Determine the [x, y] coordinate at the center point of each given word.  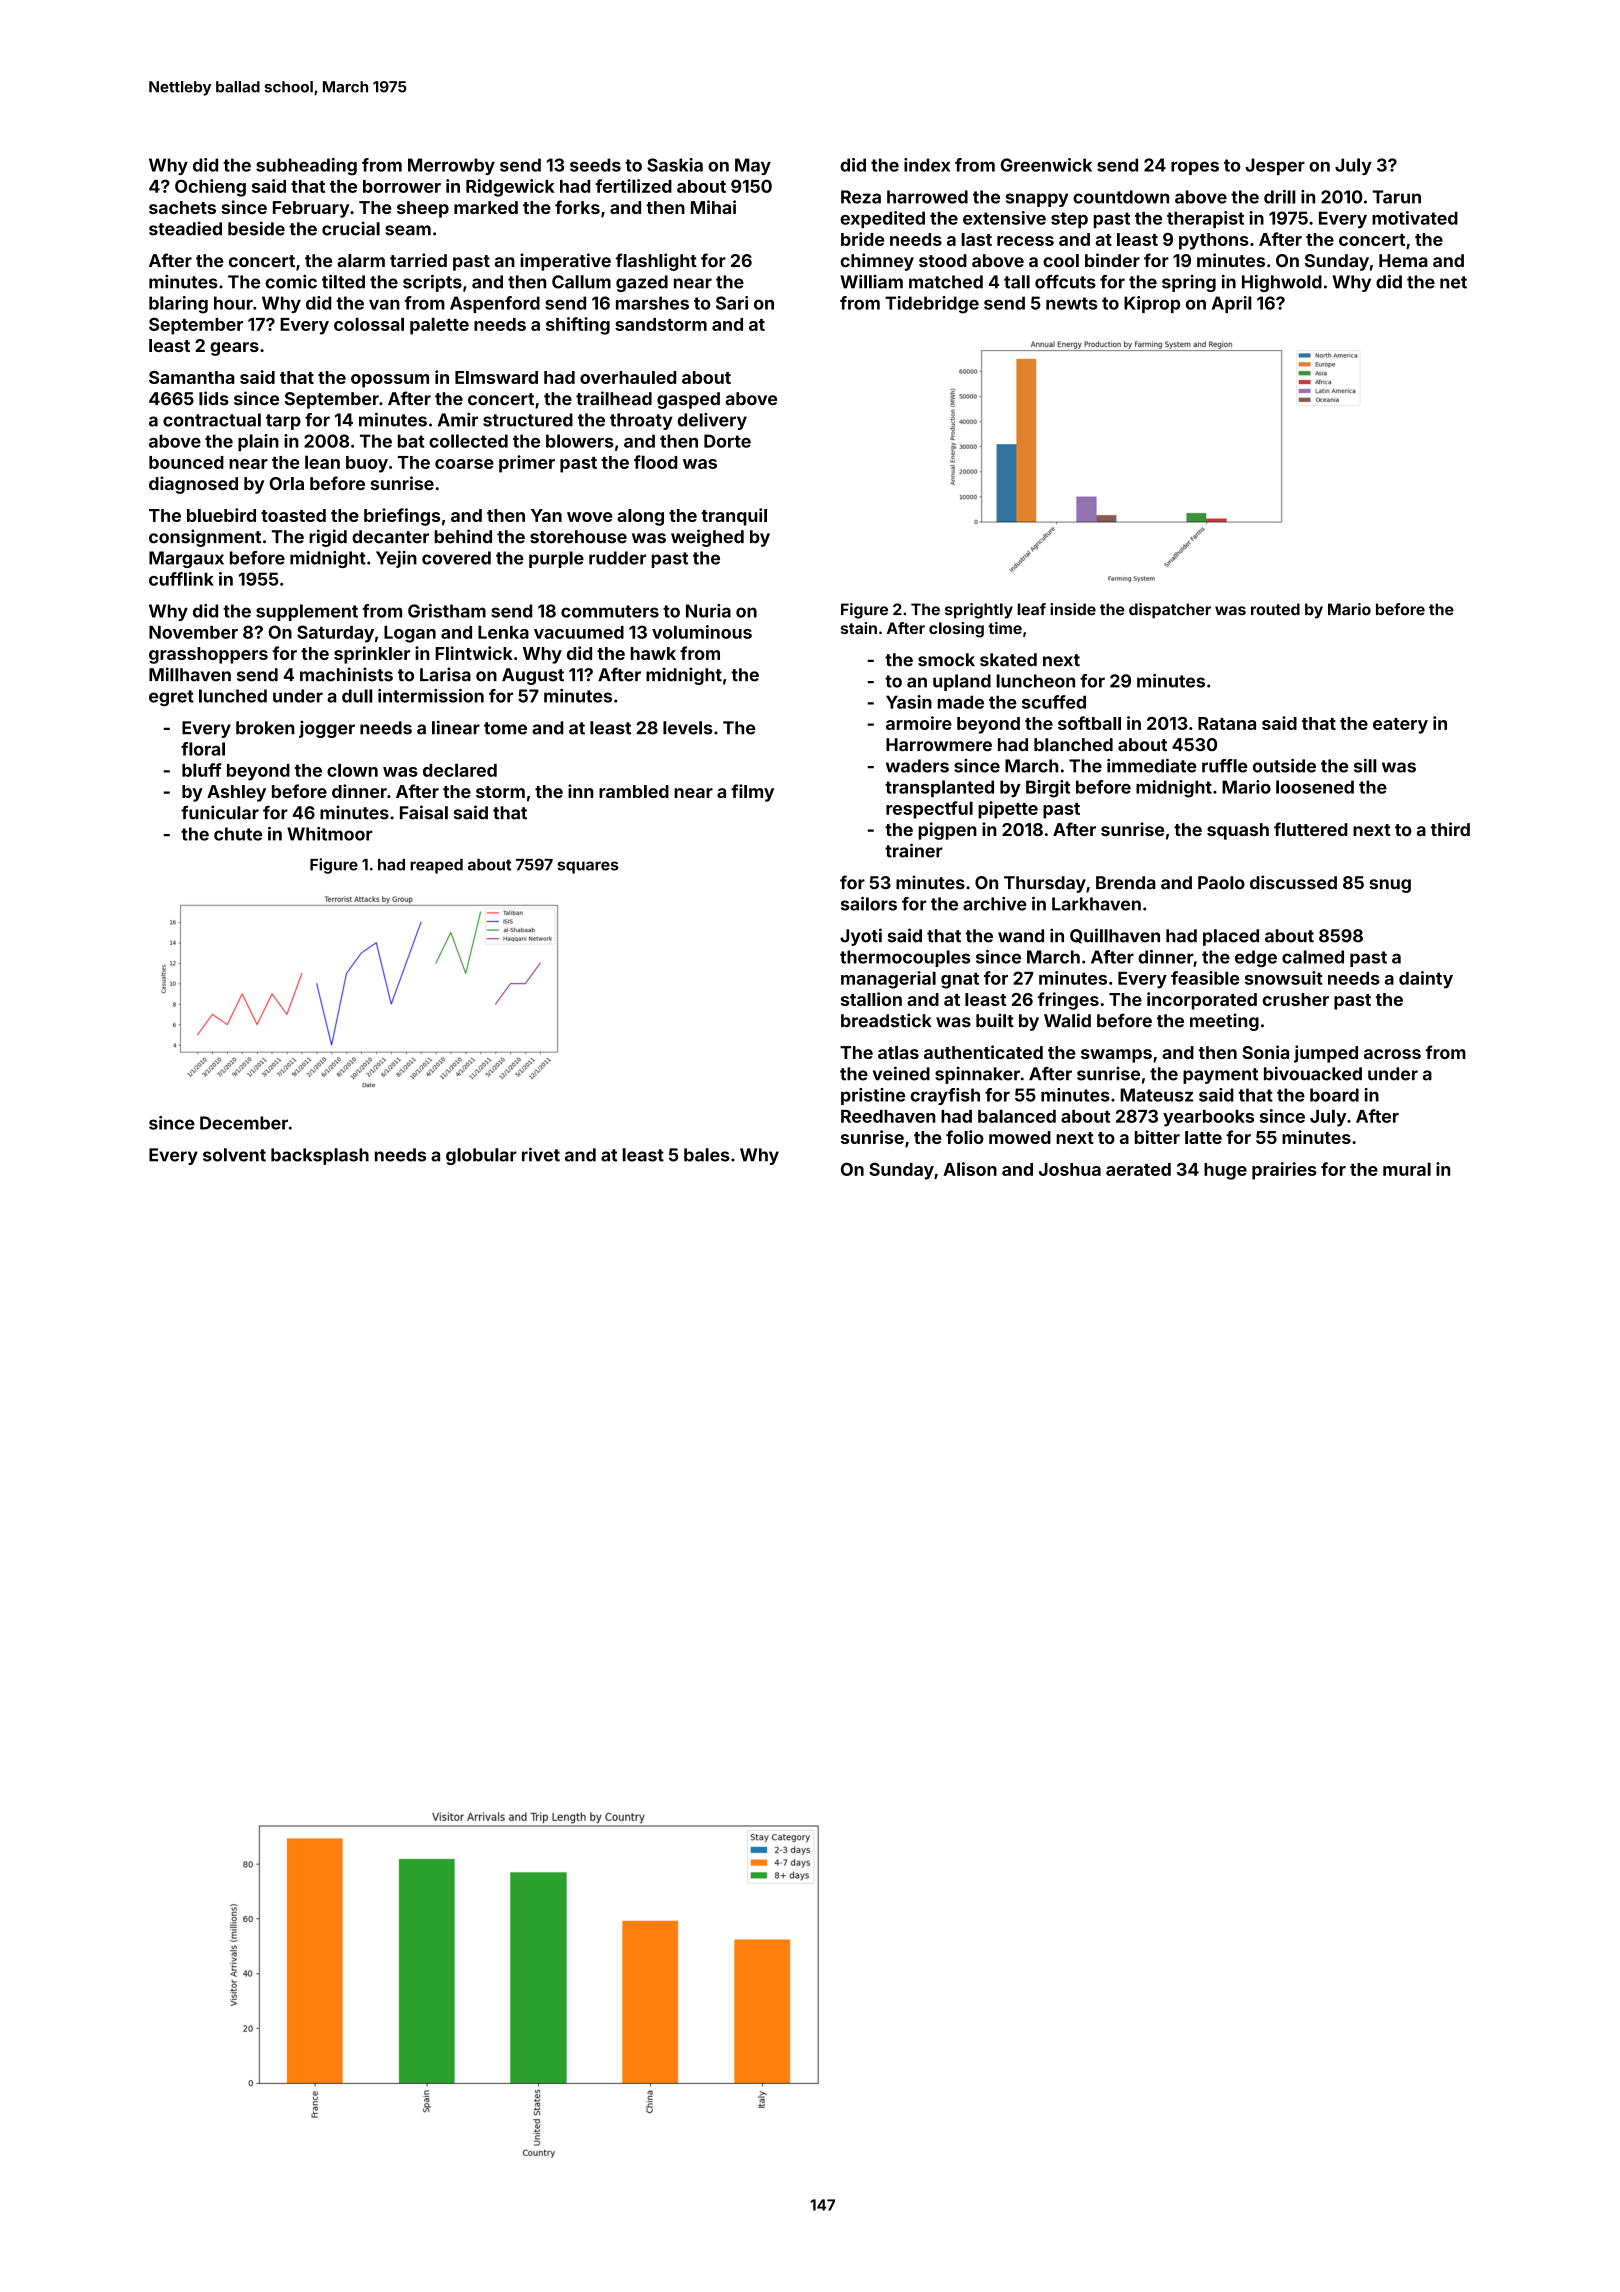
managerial [888, 980]
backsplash [320, 1156]
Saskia [675, 165]
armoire [919, 723]
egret [171, 698]
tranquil [734, 517]
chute [238, 834]
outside [1284, 766]
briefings [402, 517]
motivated [1415, 218]
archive [995, 904]
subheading [306, 167]
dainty [1426, 980]
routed [1275, 609]
